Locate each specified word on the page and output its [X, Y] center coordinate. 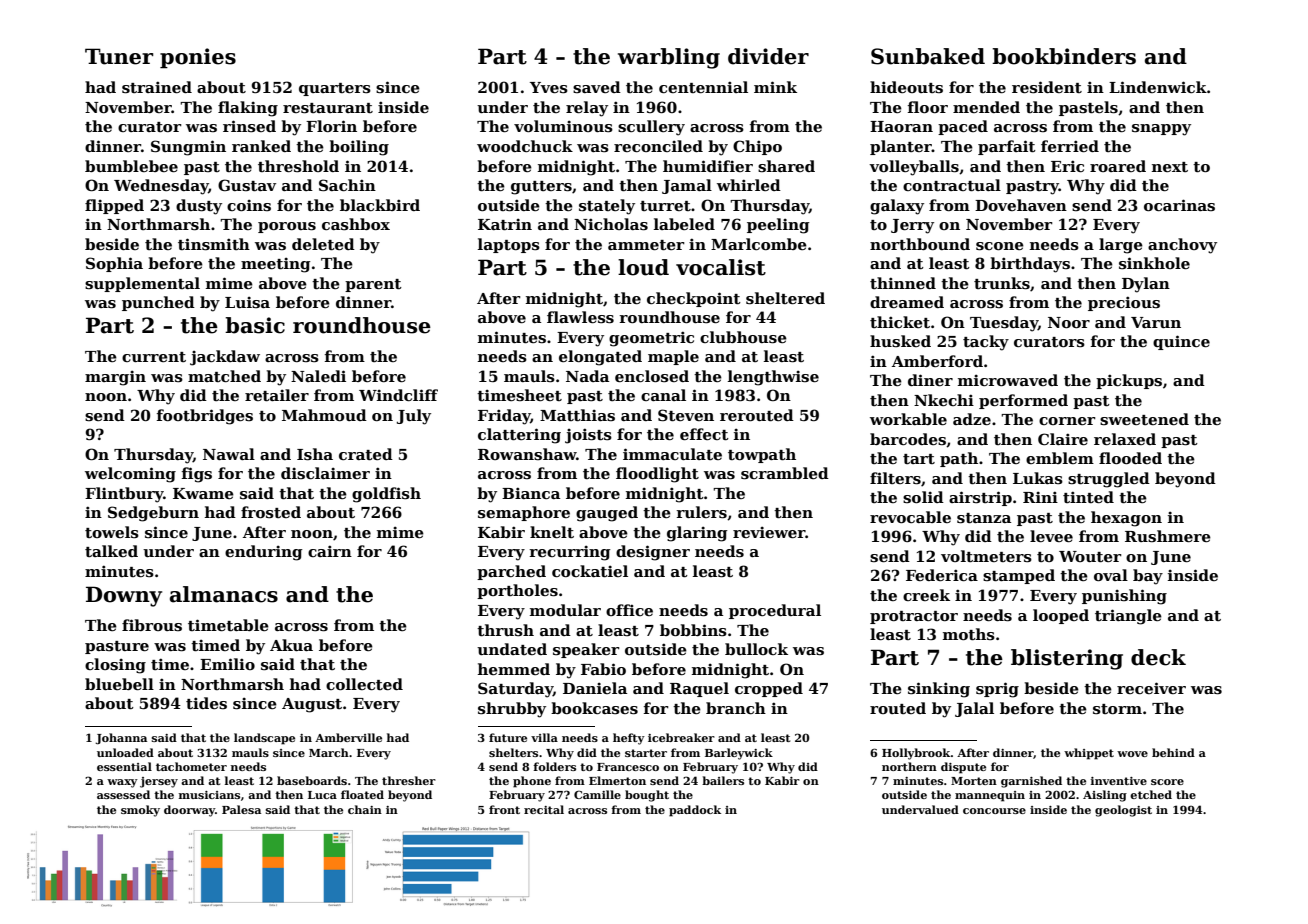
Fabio [603, 669]
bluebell [119, 684]
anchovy [1182, 246]
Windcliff [398, 395]
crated [366, 454]
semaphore [524, 513]
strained [157, 87]
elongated [600, 358]
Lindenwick [1158, 87]
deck [1158, 657]
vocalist [721, 267]
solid [923, 497]
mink [775, 87]
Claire [1063, 439]
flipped [114, 206]
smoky [140, 811]
